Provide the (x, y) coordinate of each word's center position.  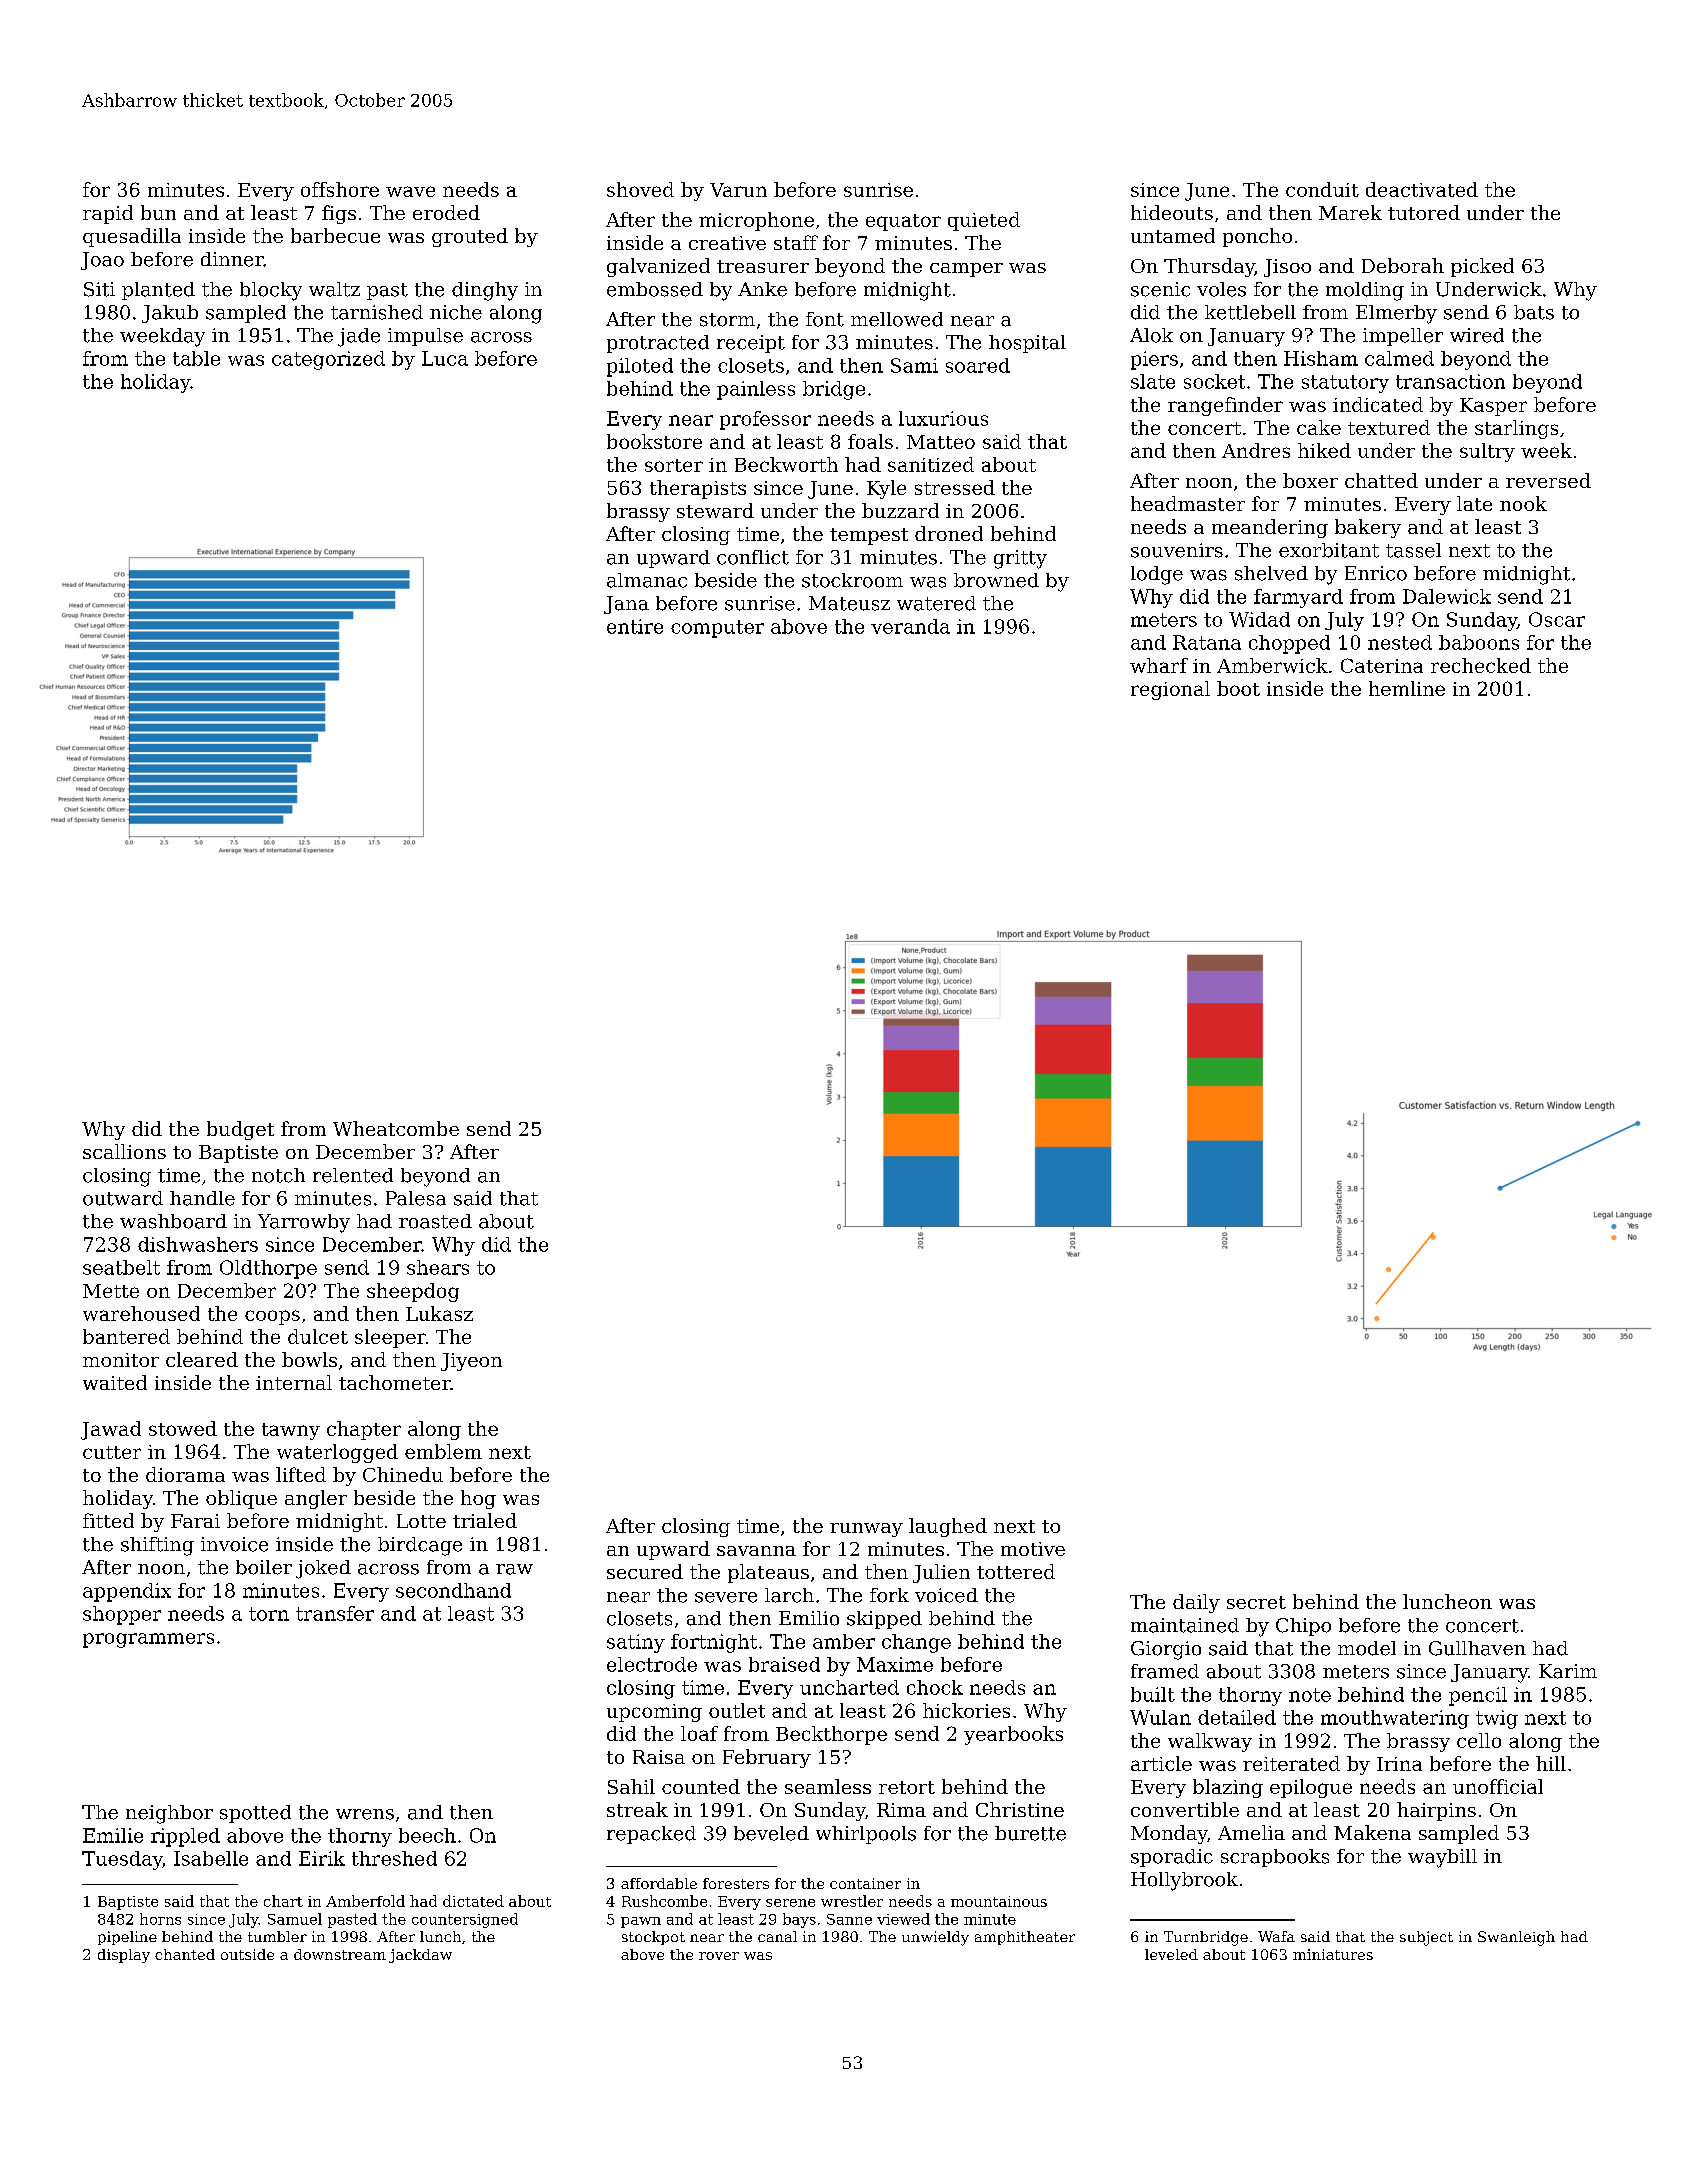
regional (1170, 690)
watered (936, 603)
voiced (946, 1595)
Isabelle (211, 1858)
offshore (340, 189)
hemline (1407, 688)
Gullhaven (1477, 1648)
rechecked (1481, 665)
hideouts (1172, 212)
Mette (111, 1291)
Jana (626, 605)
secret (1256, 1602)
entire (635, 626)
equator (903, 222)
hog (478, 1499)
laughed (948, 1527)
